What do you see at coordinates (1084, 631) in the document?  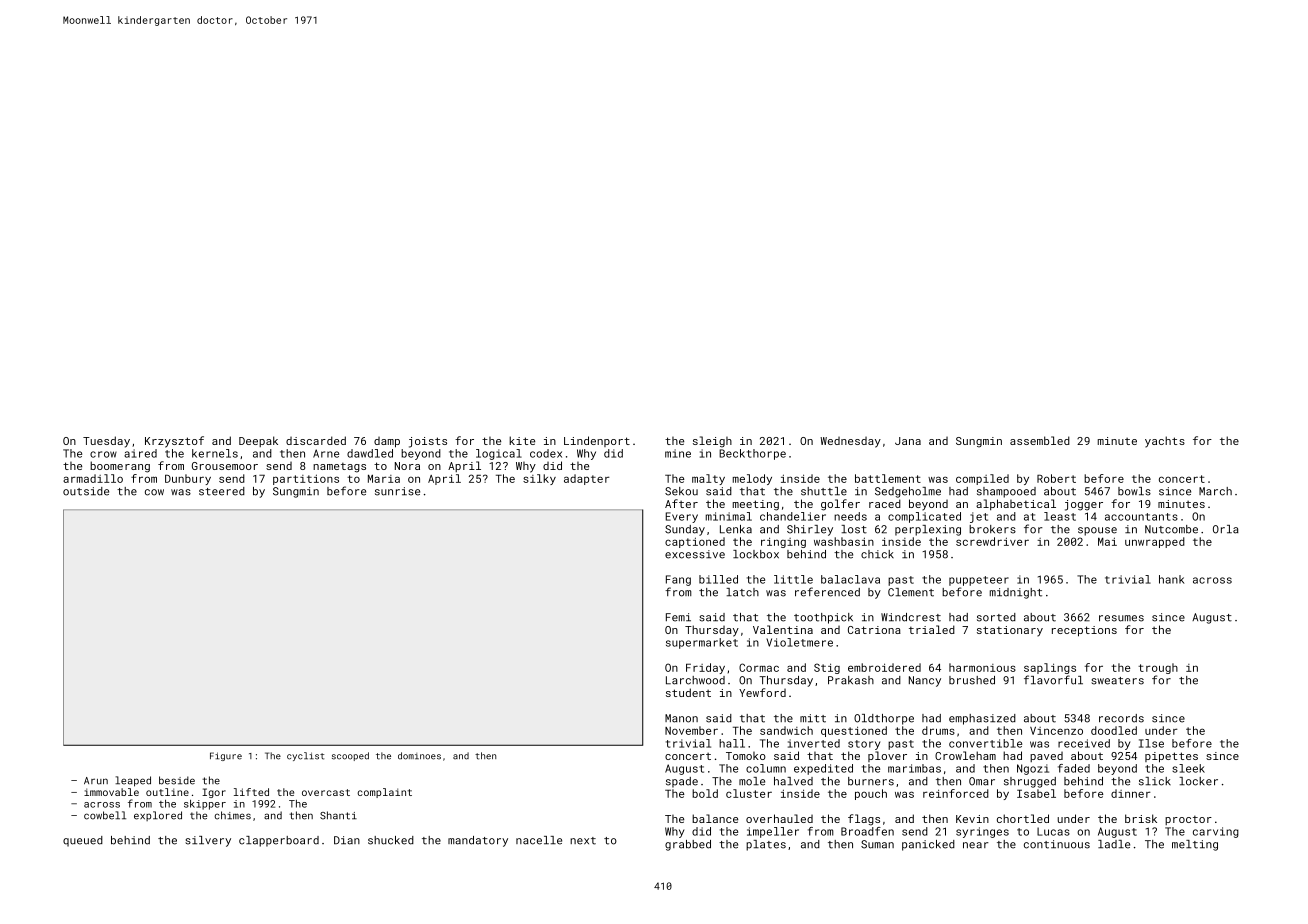 I see `receptions` at bounding box center [1084, 631].
